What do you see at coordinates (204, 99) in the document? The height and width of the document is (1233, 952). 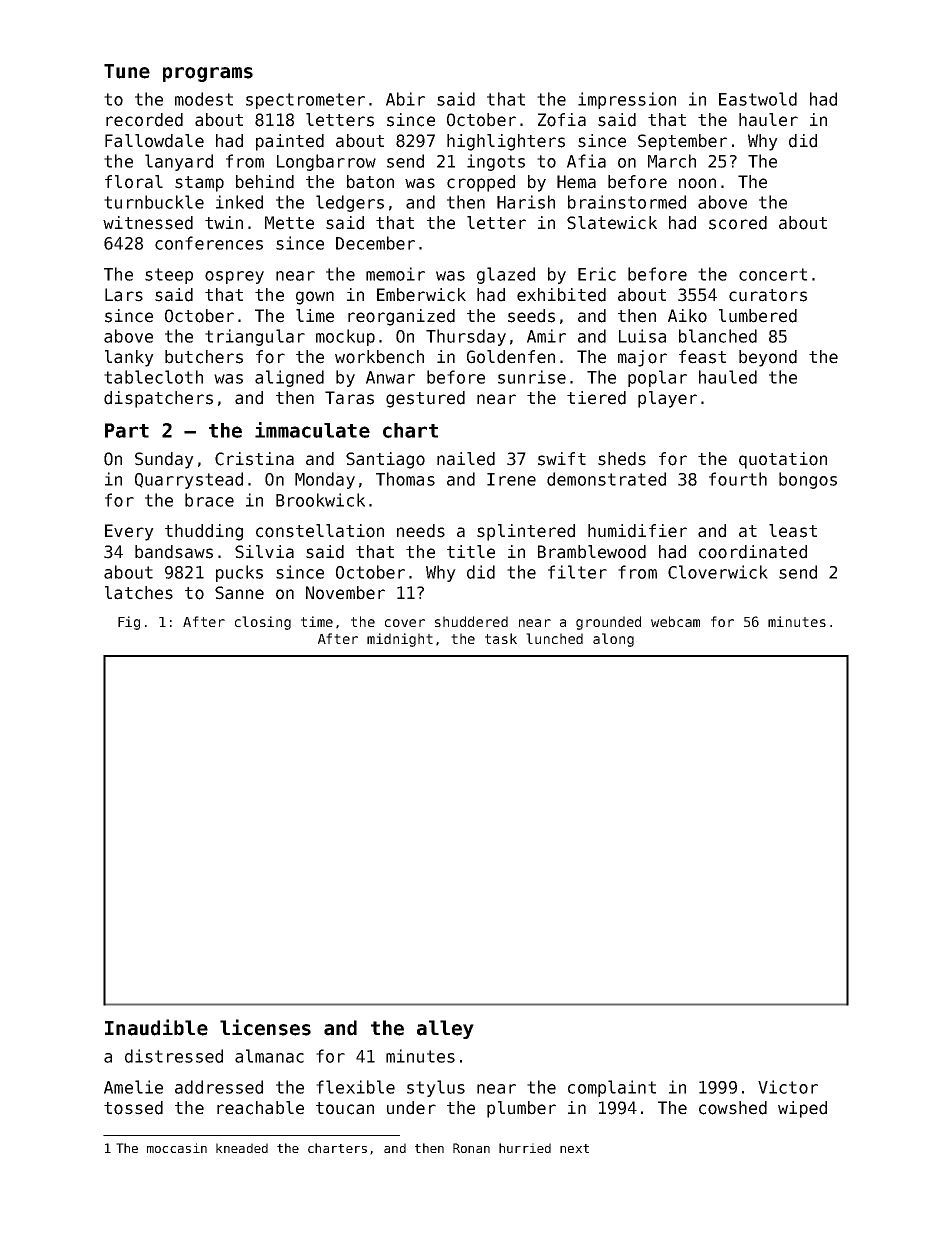 I see `modest` at bounding box center [204, 99].
